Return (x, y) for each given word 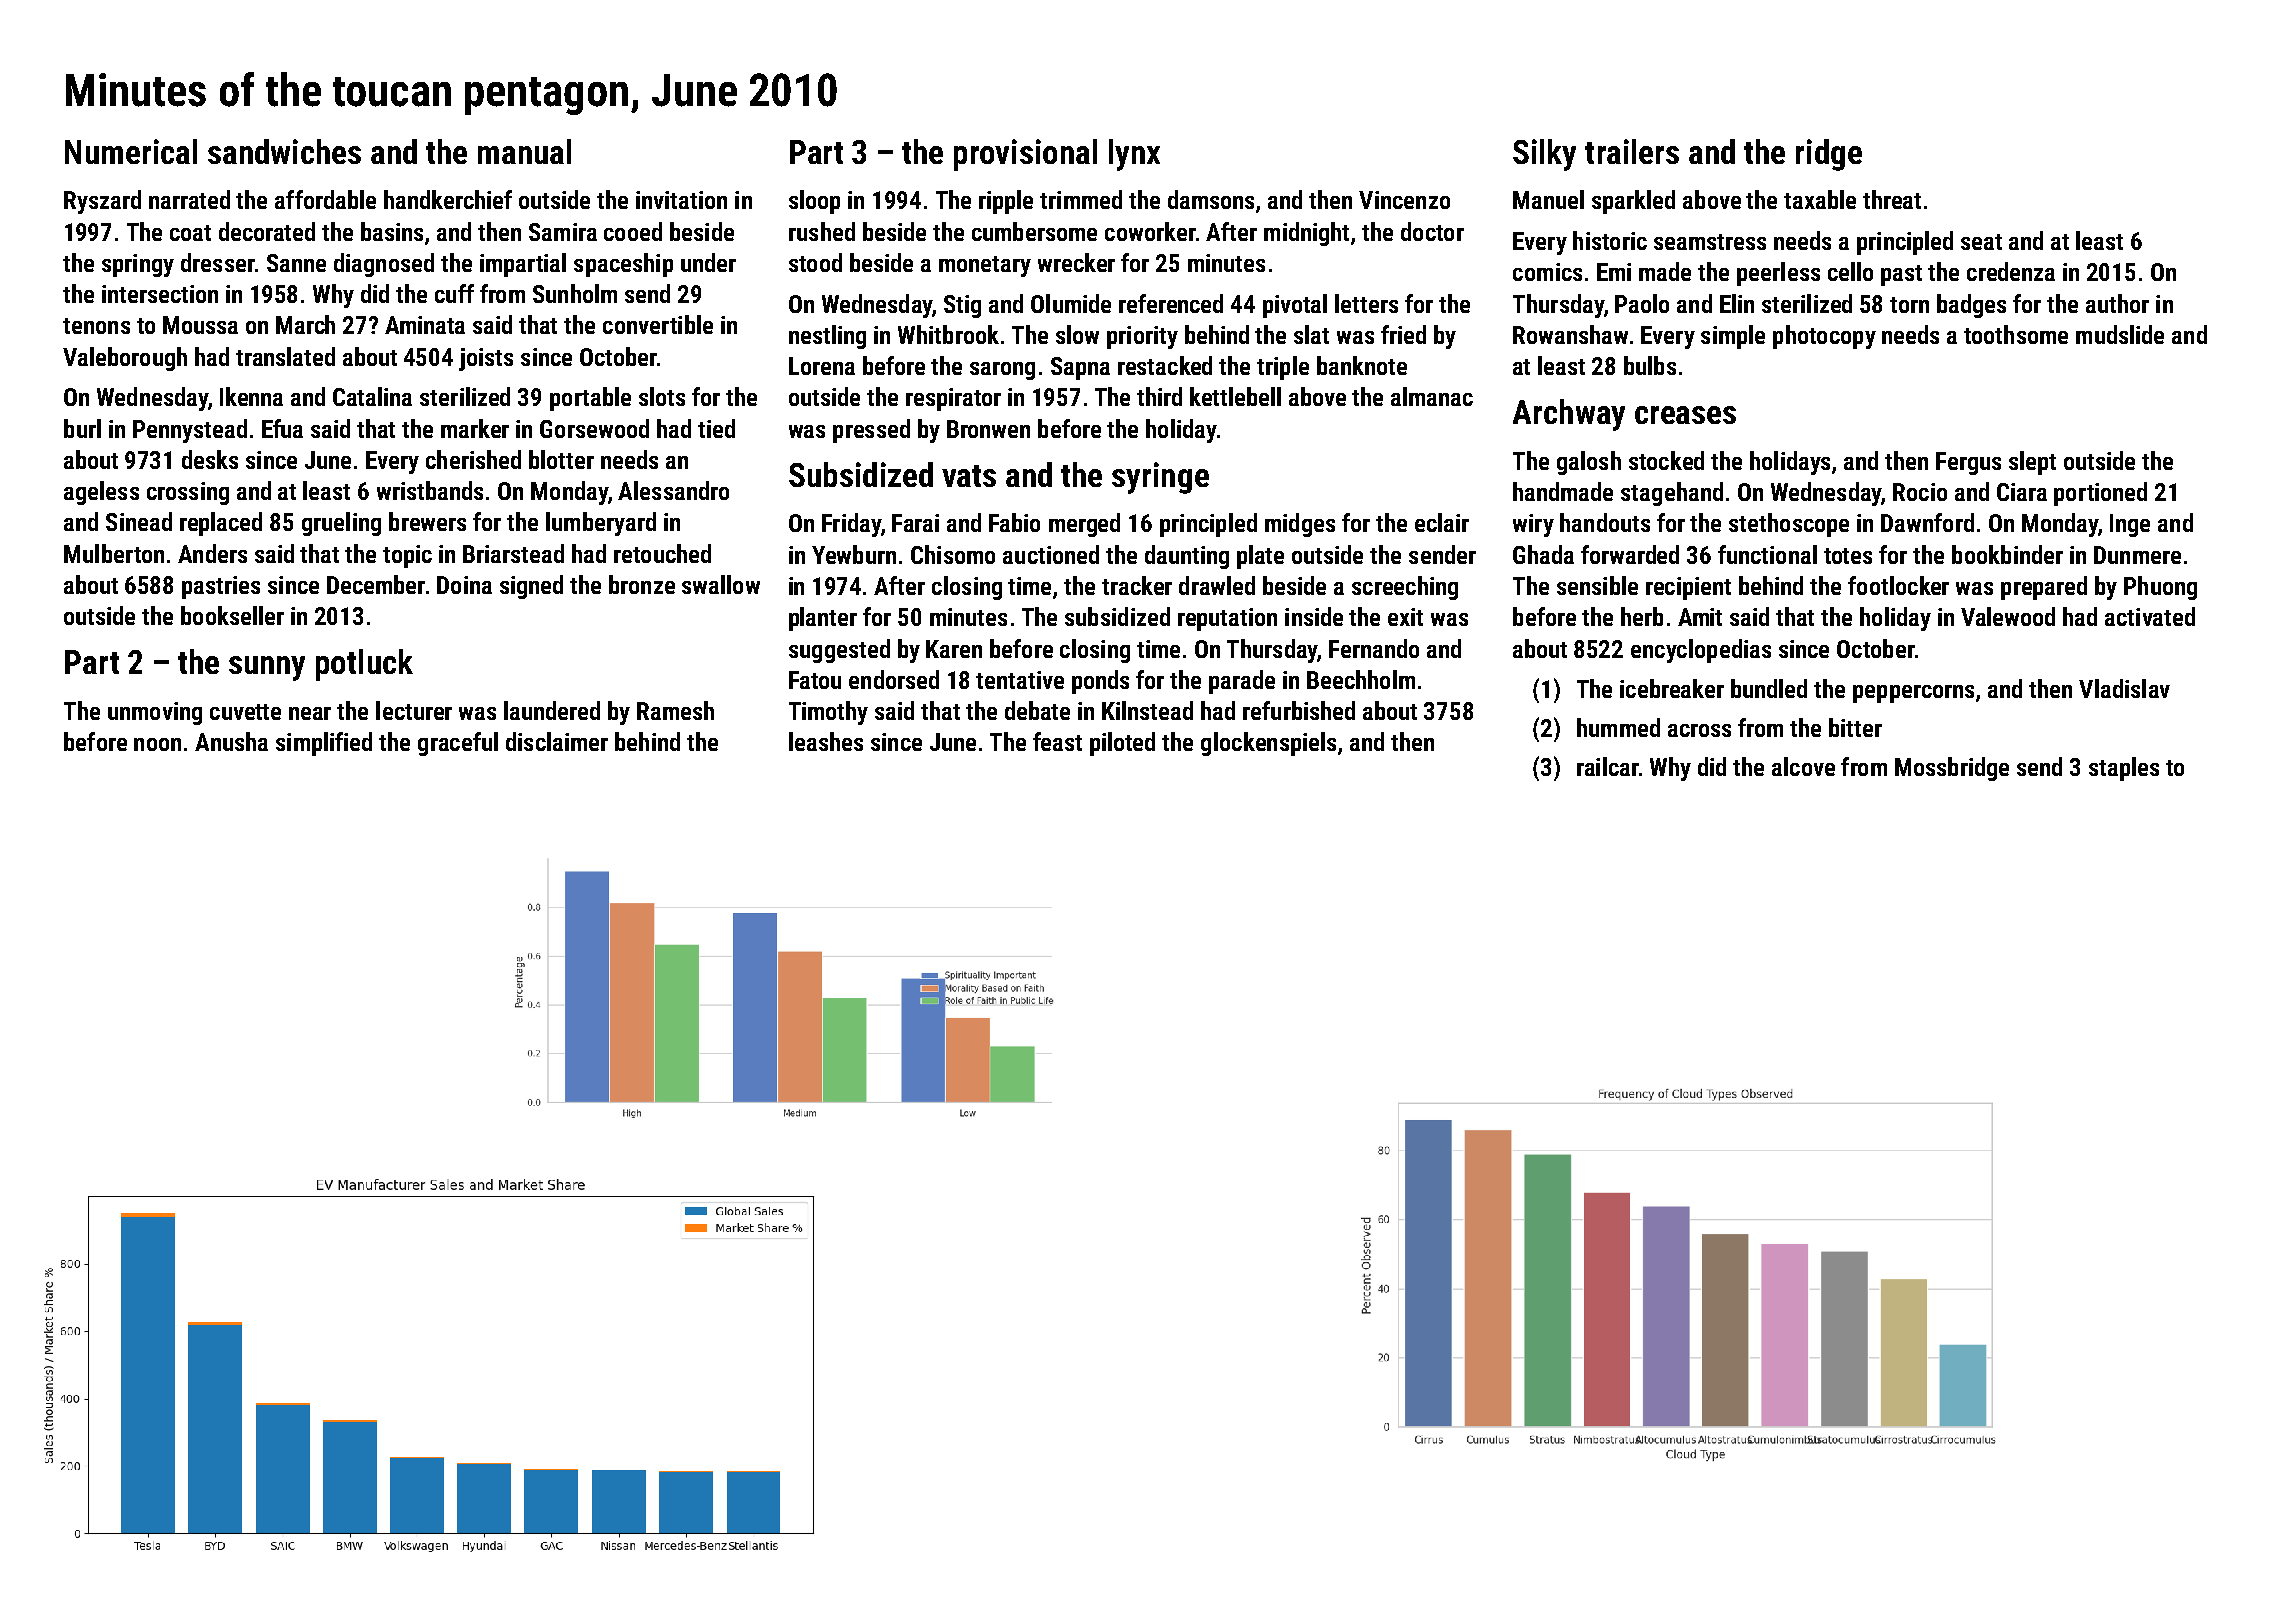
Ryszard (102, 202)
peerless (1778, 274)
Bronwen (988, 429)
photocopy (1824, 337)
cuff (454, 293)
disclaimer (557, 741)
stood (815, 262)
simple (1733, 337)
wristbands (430, 490)
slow (1077, 334)
